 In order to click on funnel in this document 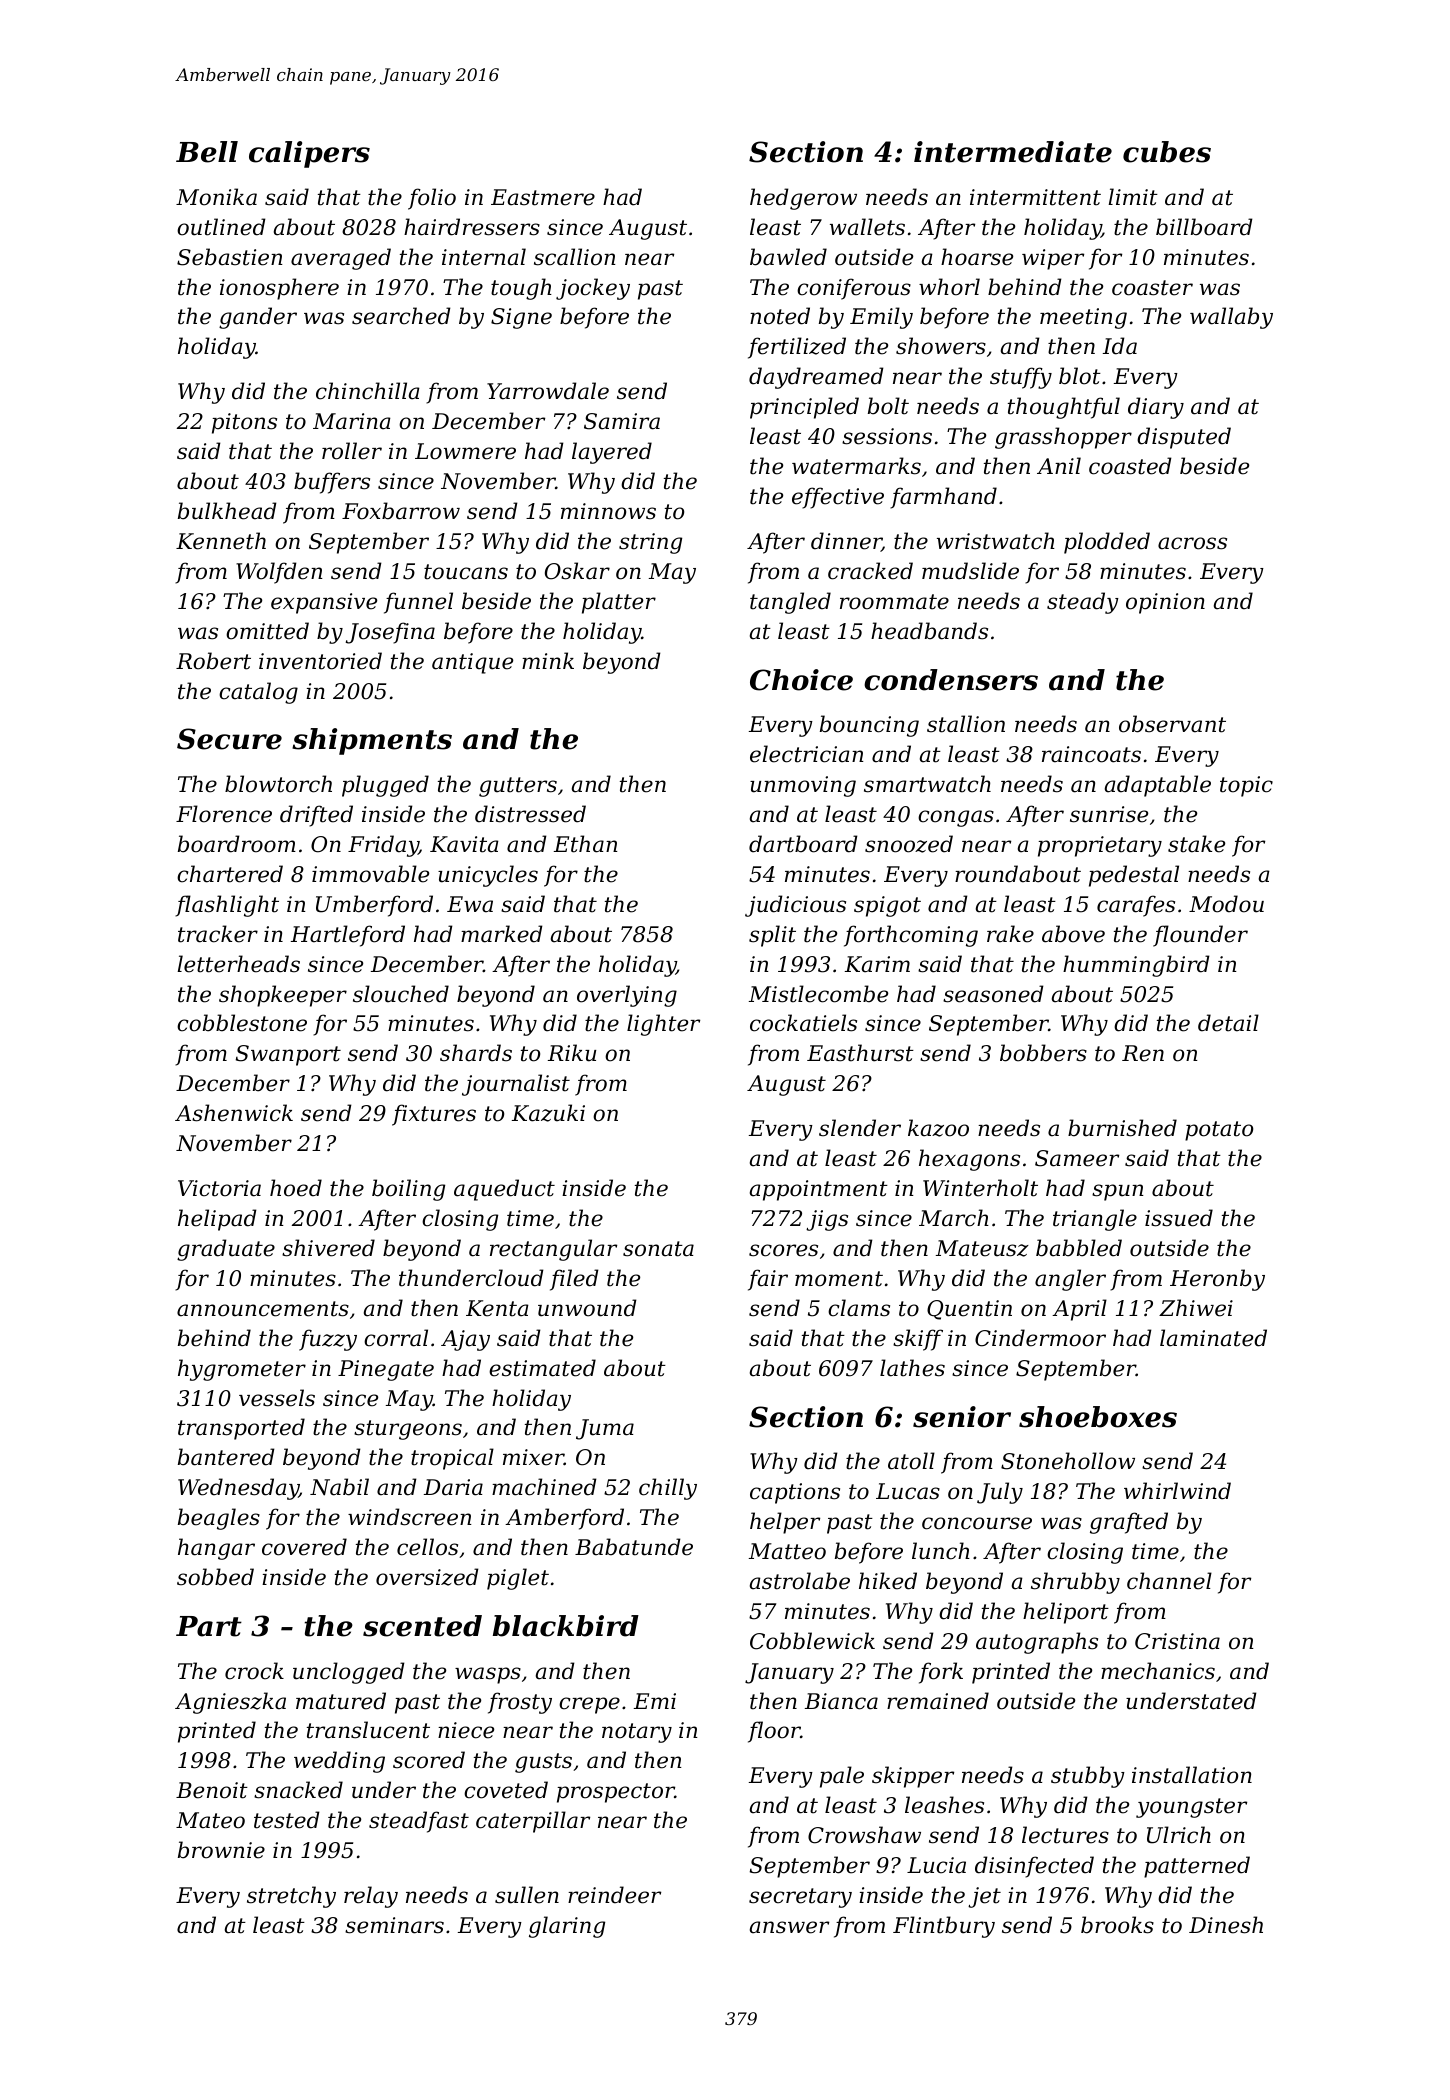, I will do `click(418, 603)`.
